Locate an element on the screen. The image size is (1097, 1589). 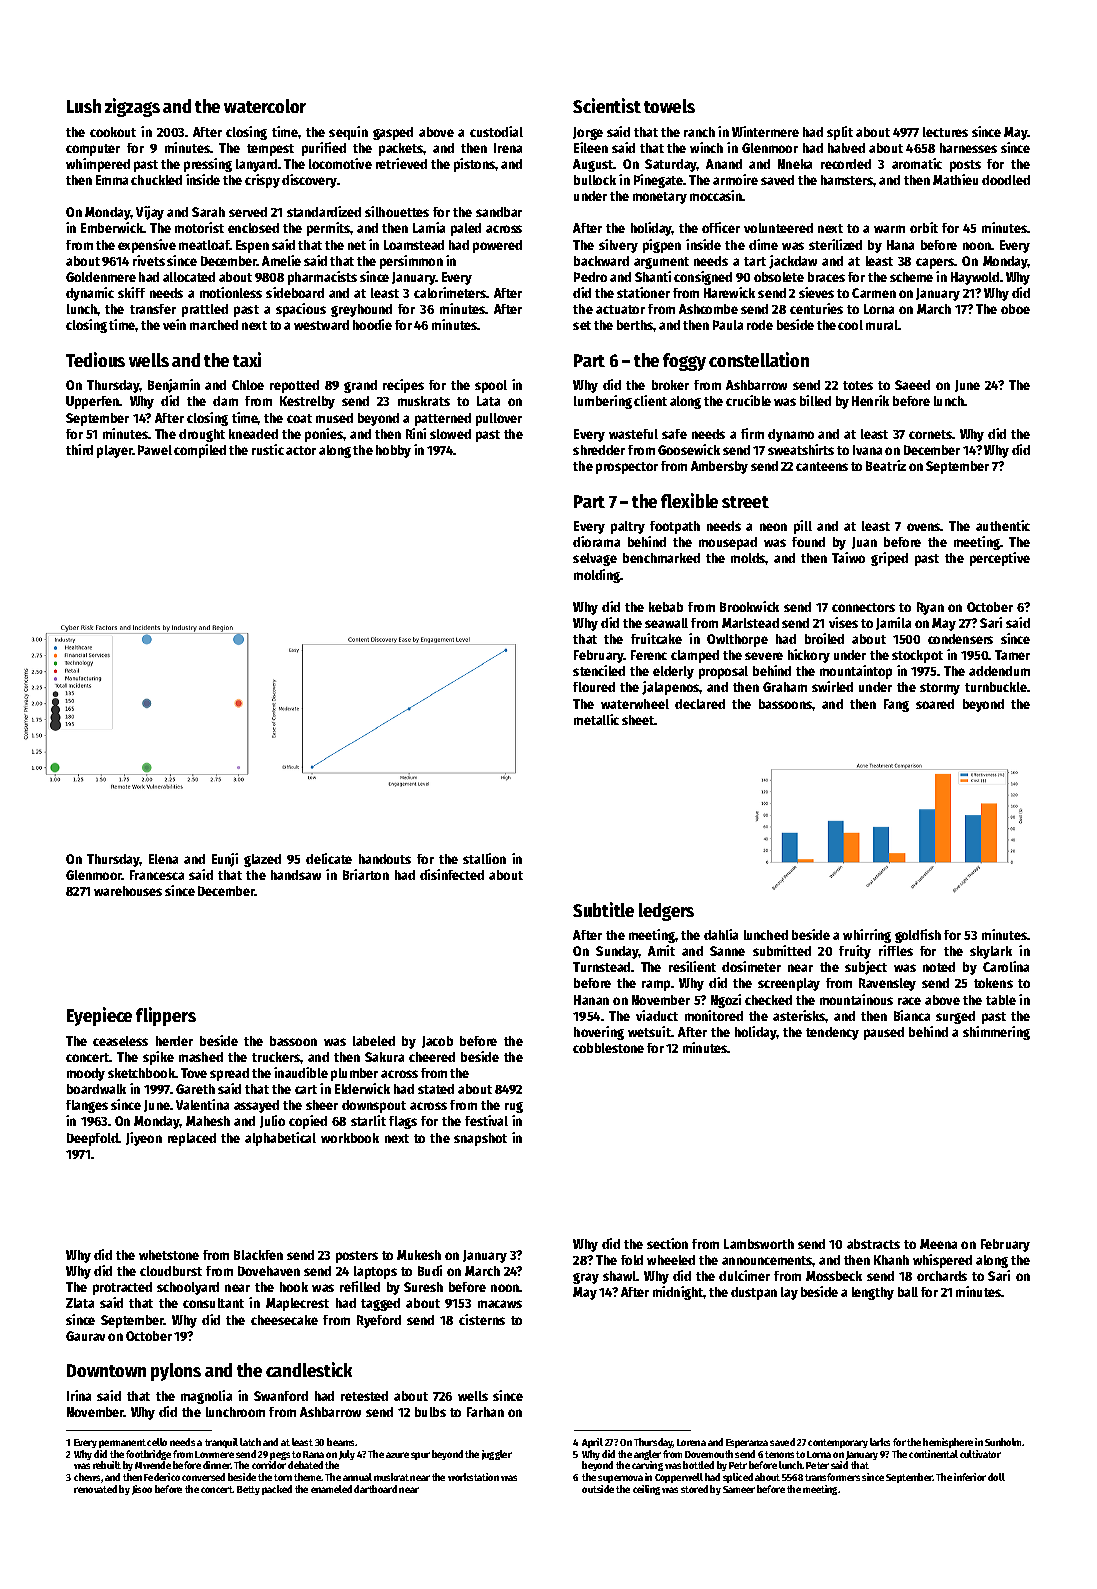
Goldenmere is located at coordinates (101, 277).
